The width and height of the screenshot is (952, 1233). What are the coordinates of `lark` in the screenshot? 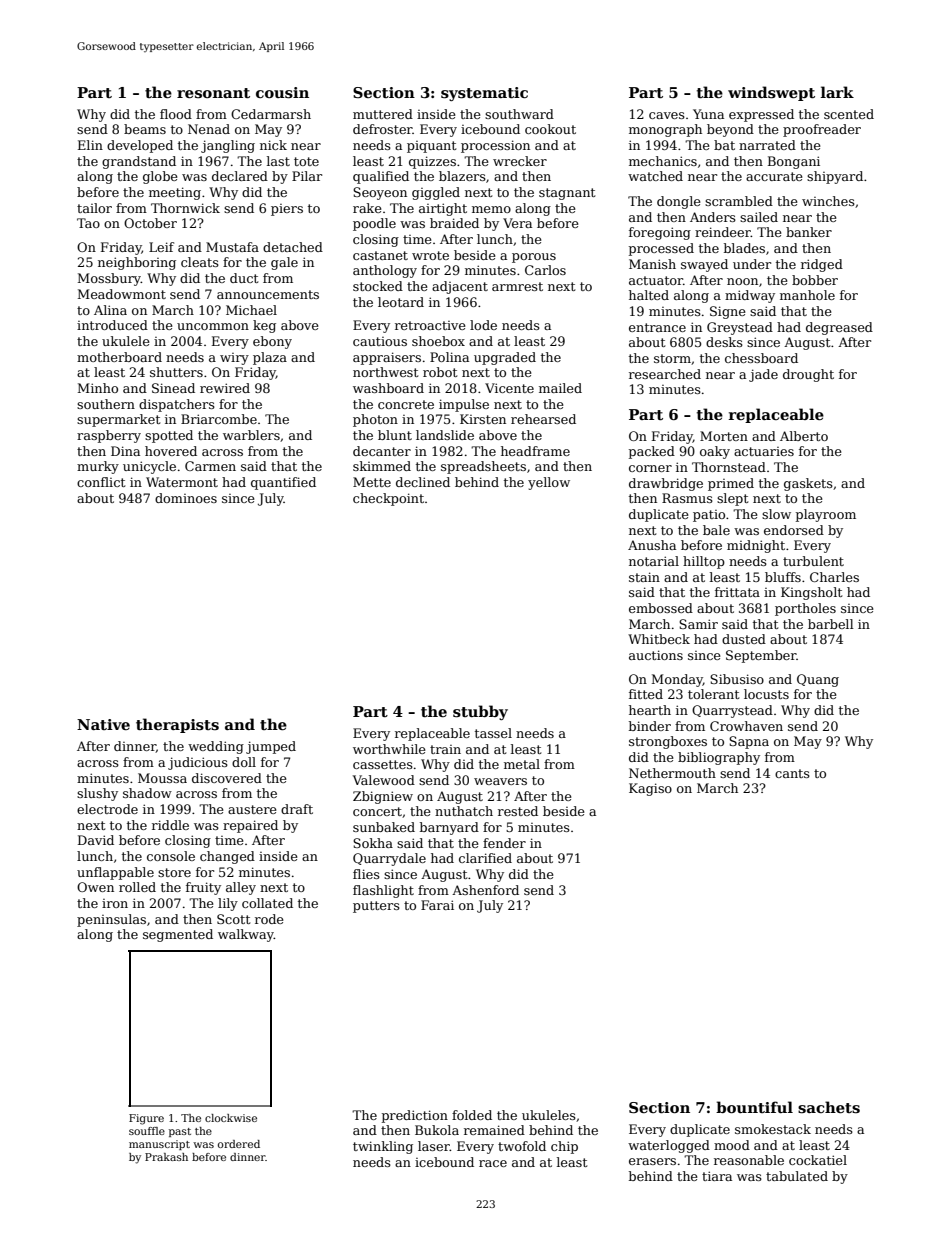 It's located at (837, 92).
